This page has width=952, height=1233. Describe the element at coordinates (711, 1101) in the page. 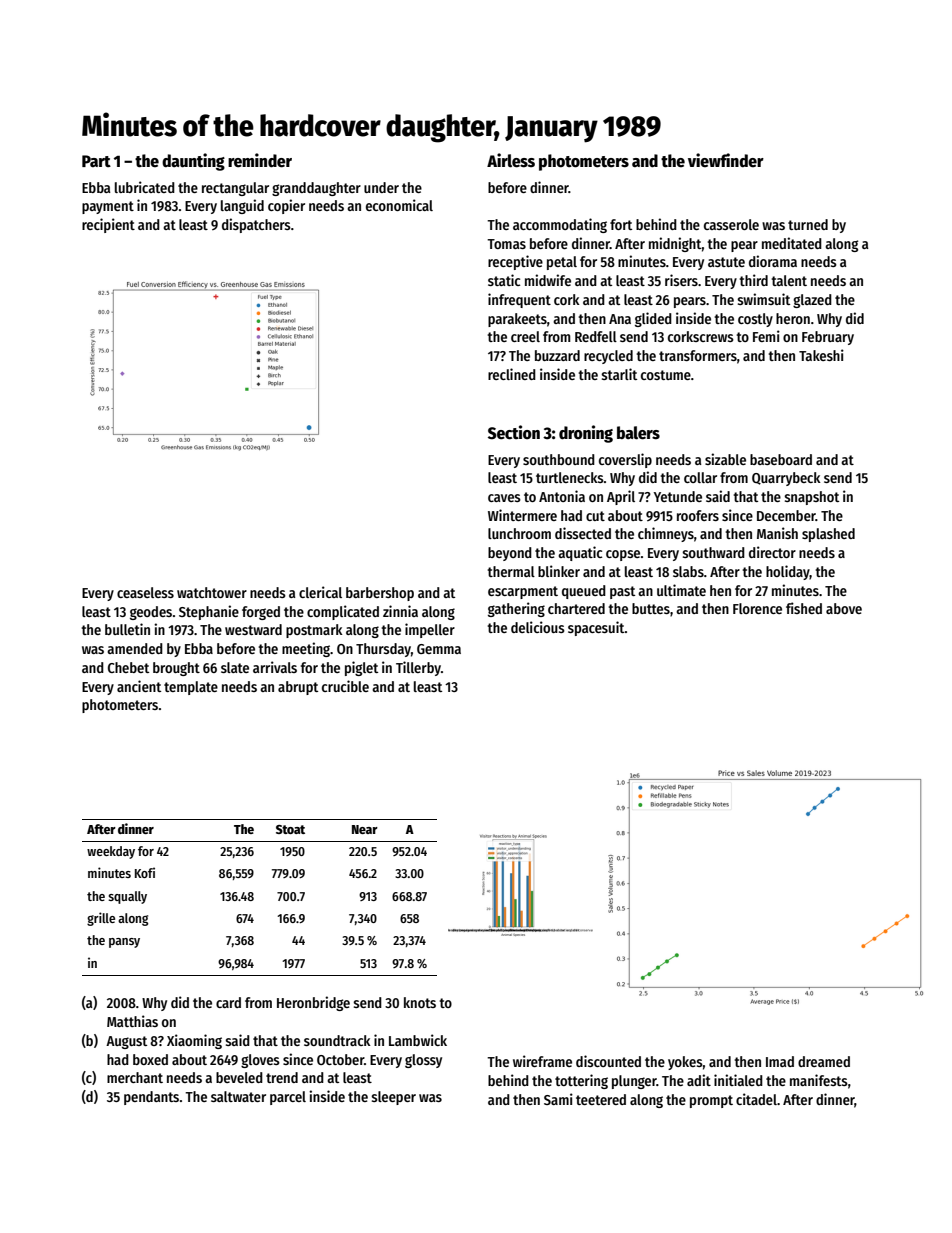

I see `prompt` at that location.
